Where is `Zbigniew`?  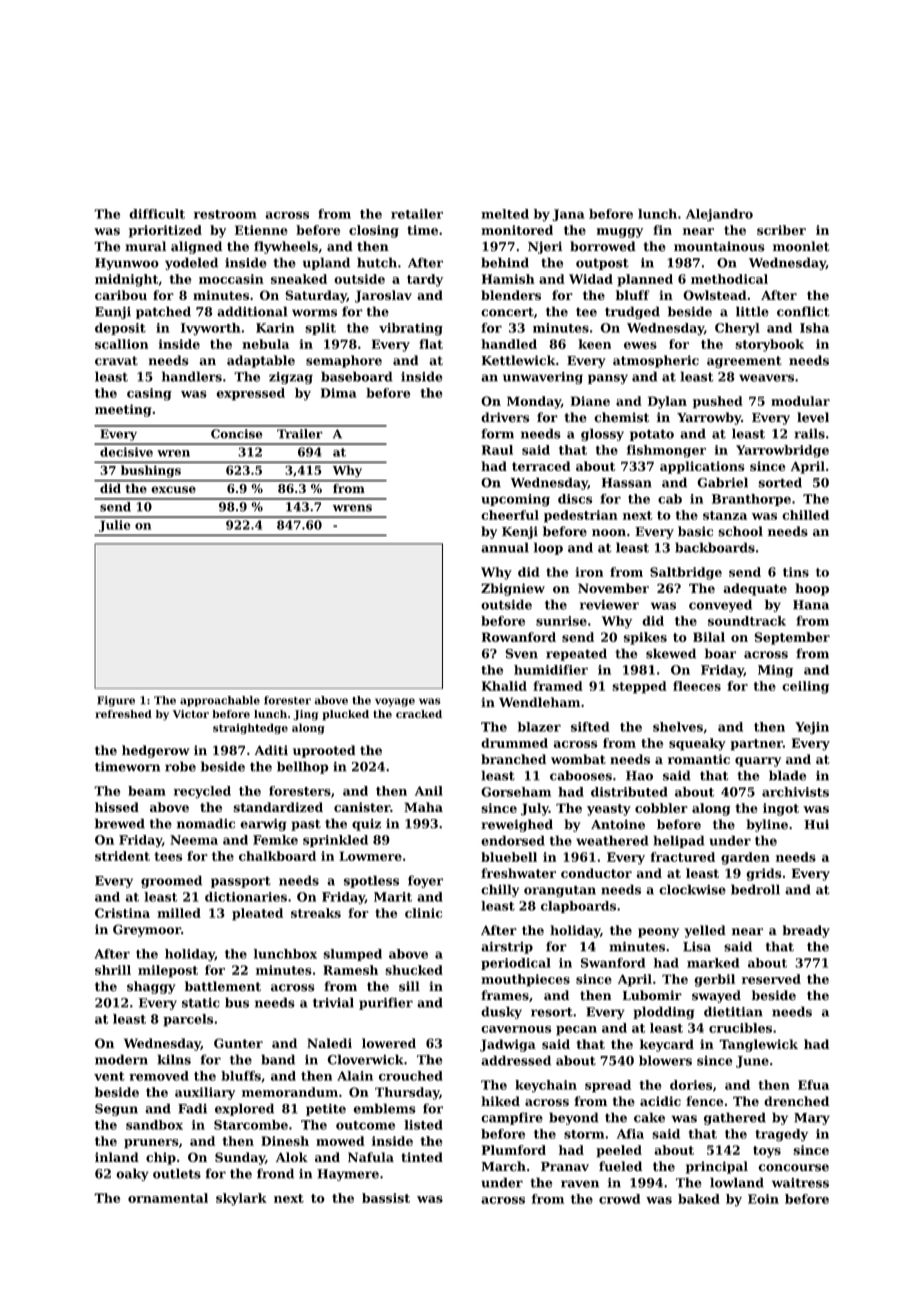 Zbigniew is located at coordinates (513, 589).
